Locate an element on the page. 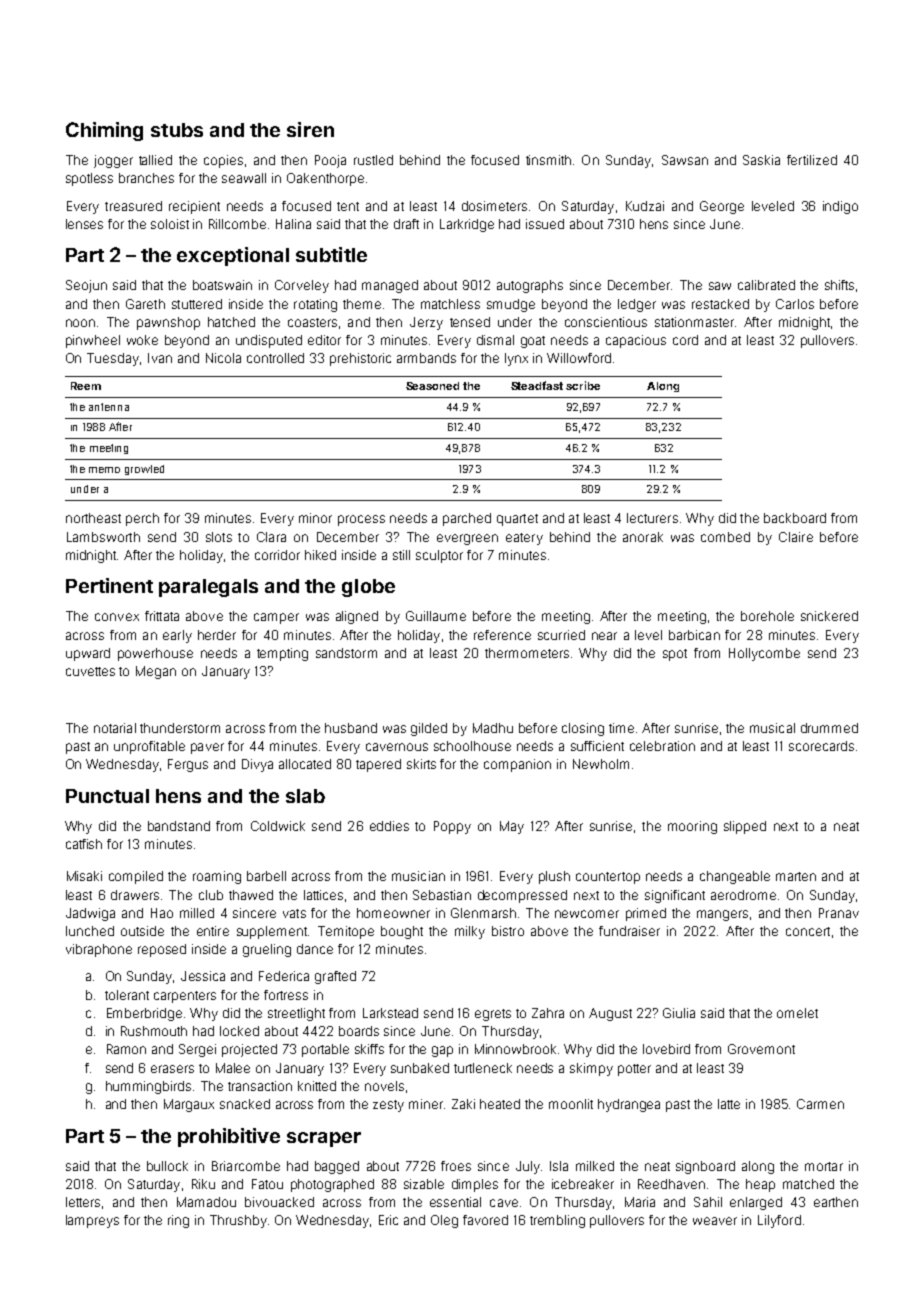 This page has width=924, height=1308. treasured is located at coordinates (133, 206).
